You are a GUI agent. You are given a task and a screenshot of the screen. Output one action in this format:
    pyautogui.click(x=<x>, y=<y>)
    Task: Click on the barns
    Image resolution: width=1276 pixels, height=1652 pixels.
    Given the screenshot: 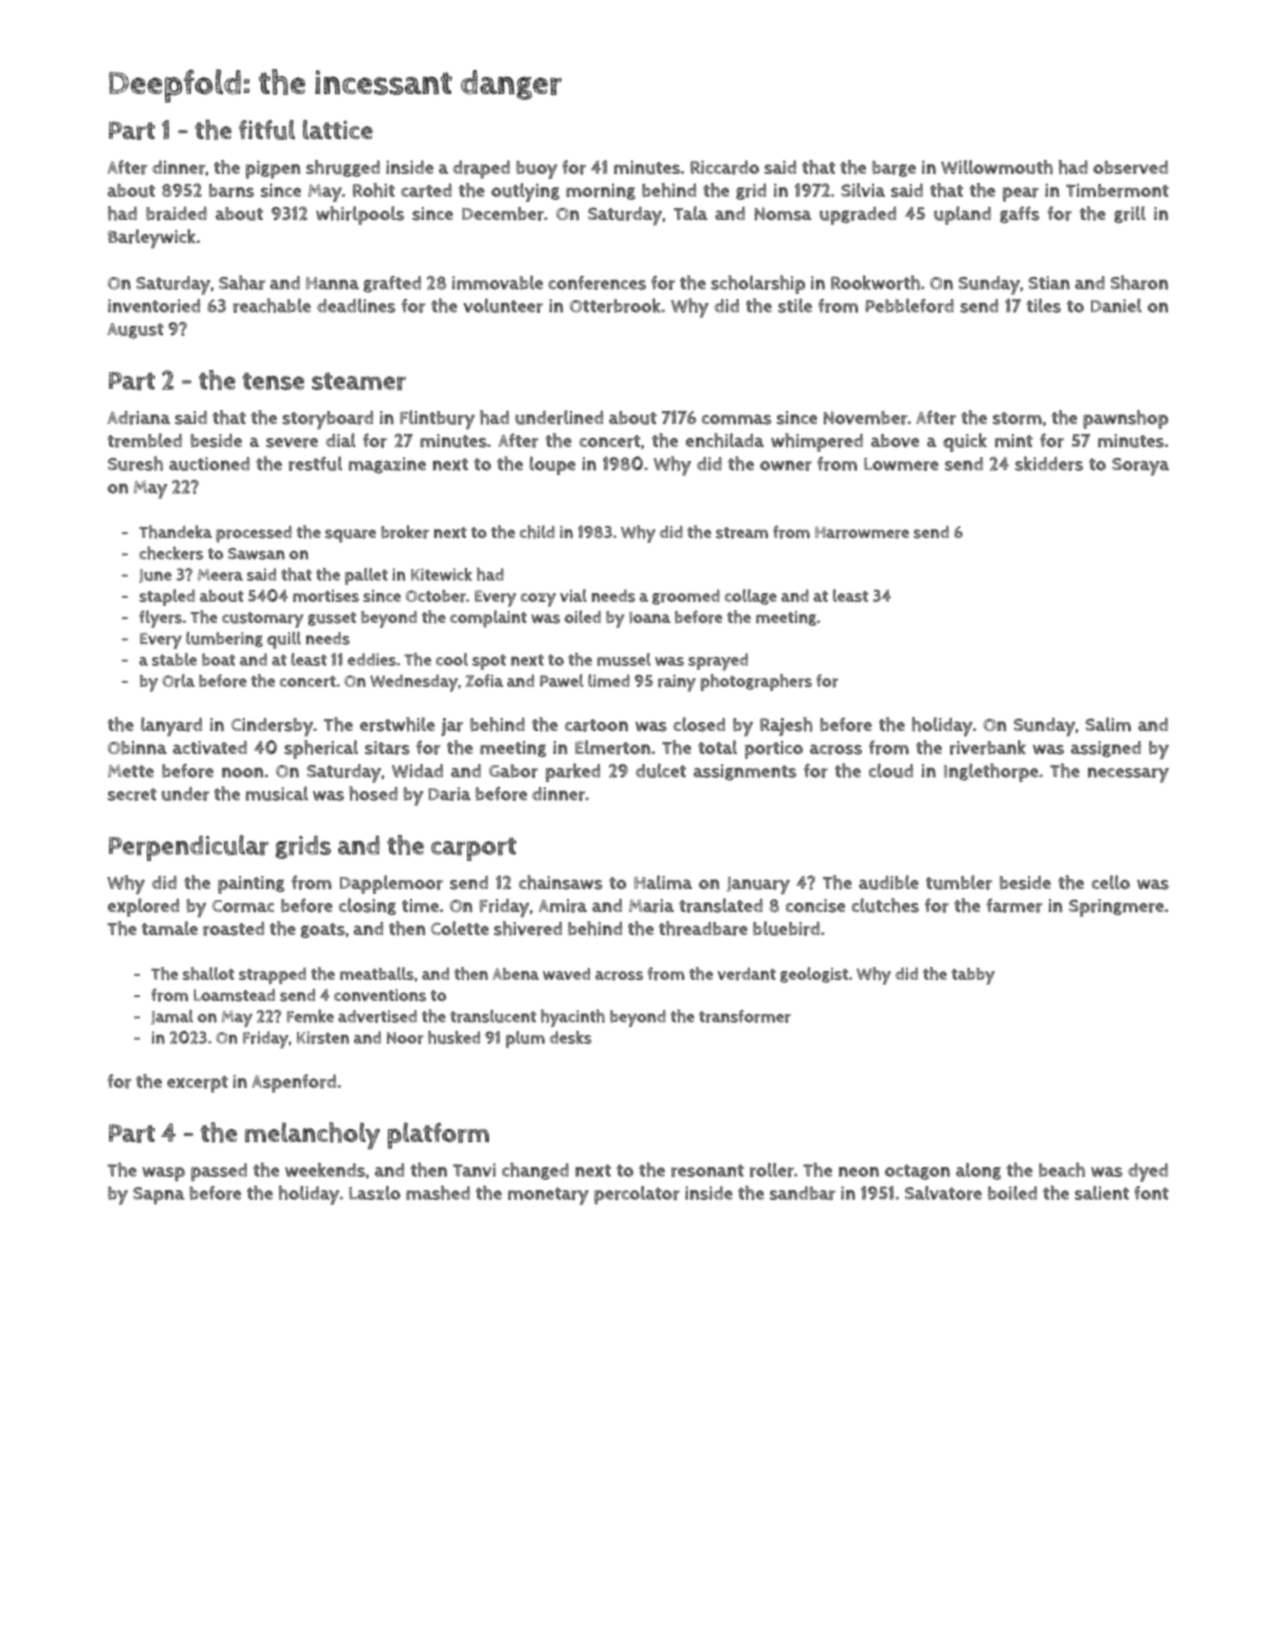 What is the action you would take?
    pyautogui.click(x=231, y=191)
